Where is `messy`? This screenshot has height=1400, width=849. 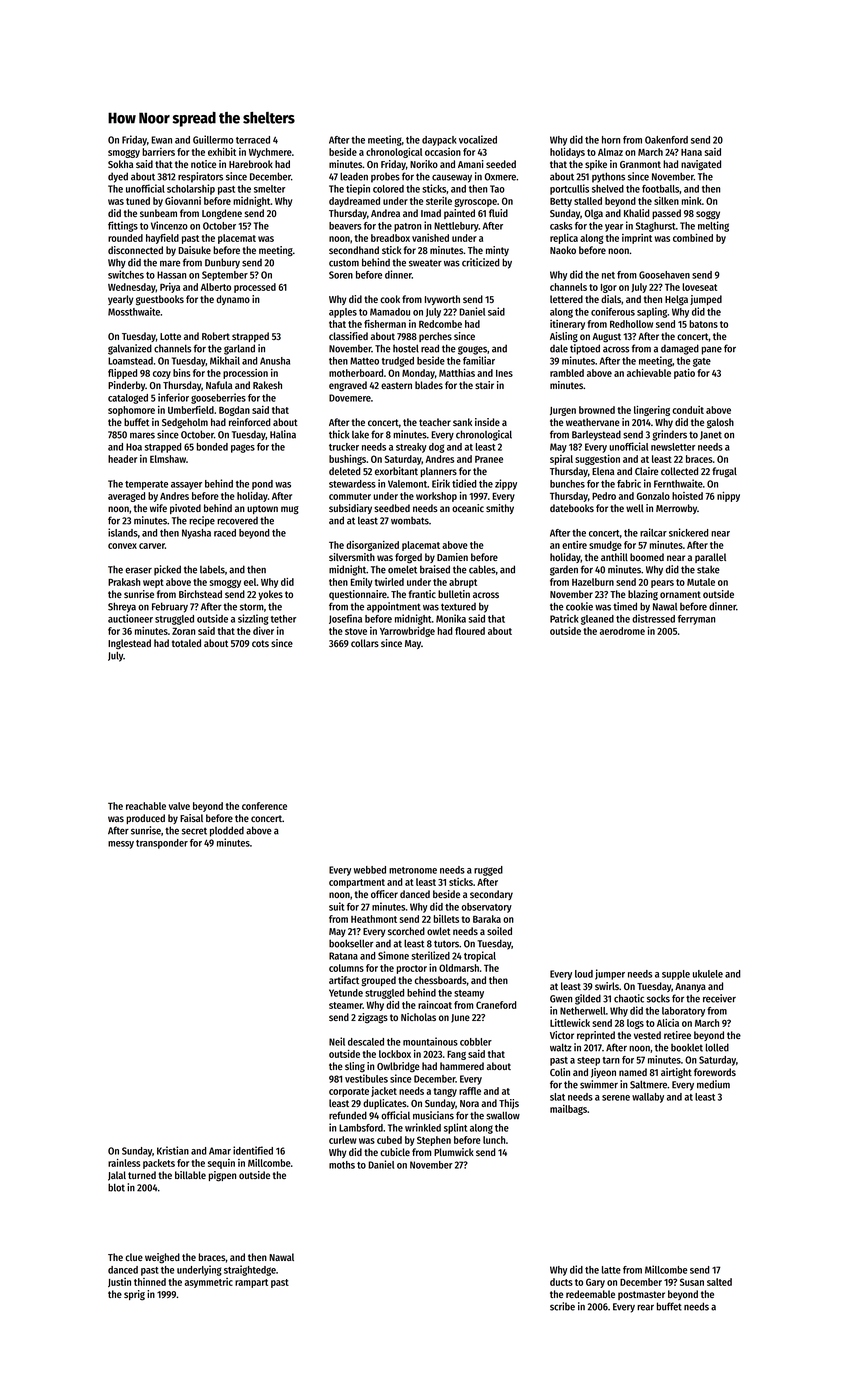 messy is located at coordinates (121, 845).
